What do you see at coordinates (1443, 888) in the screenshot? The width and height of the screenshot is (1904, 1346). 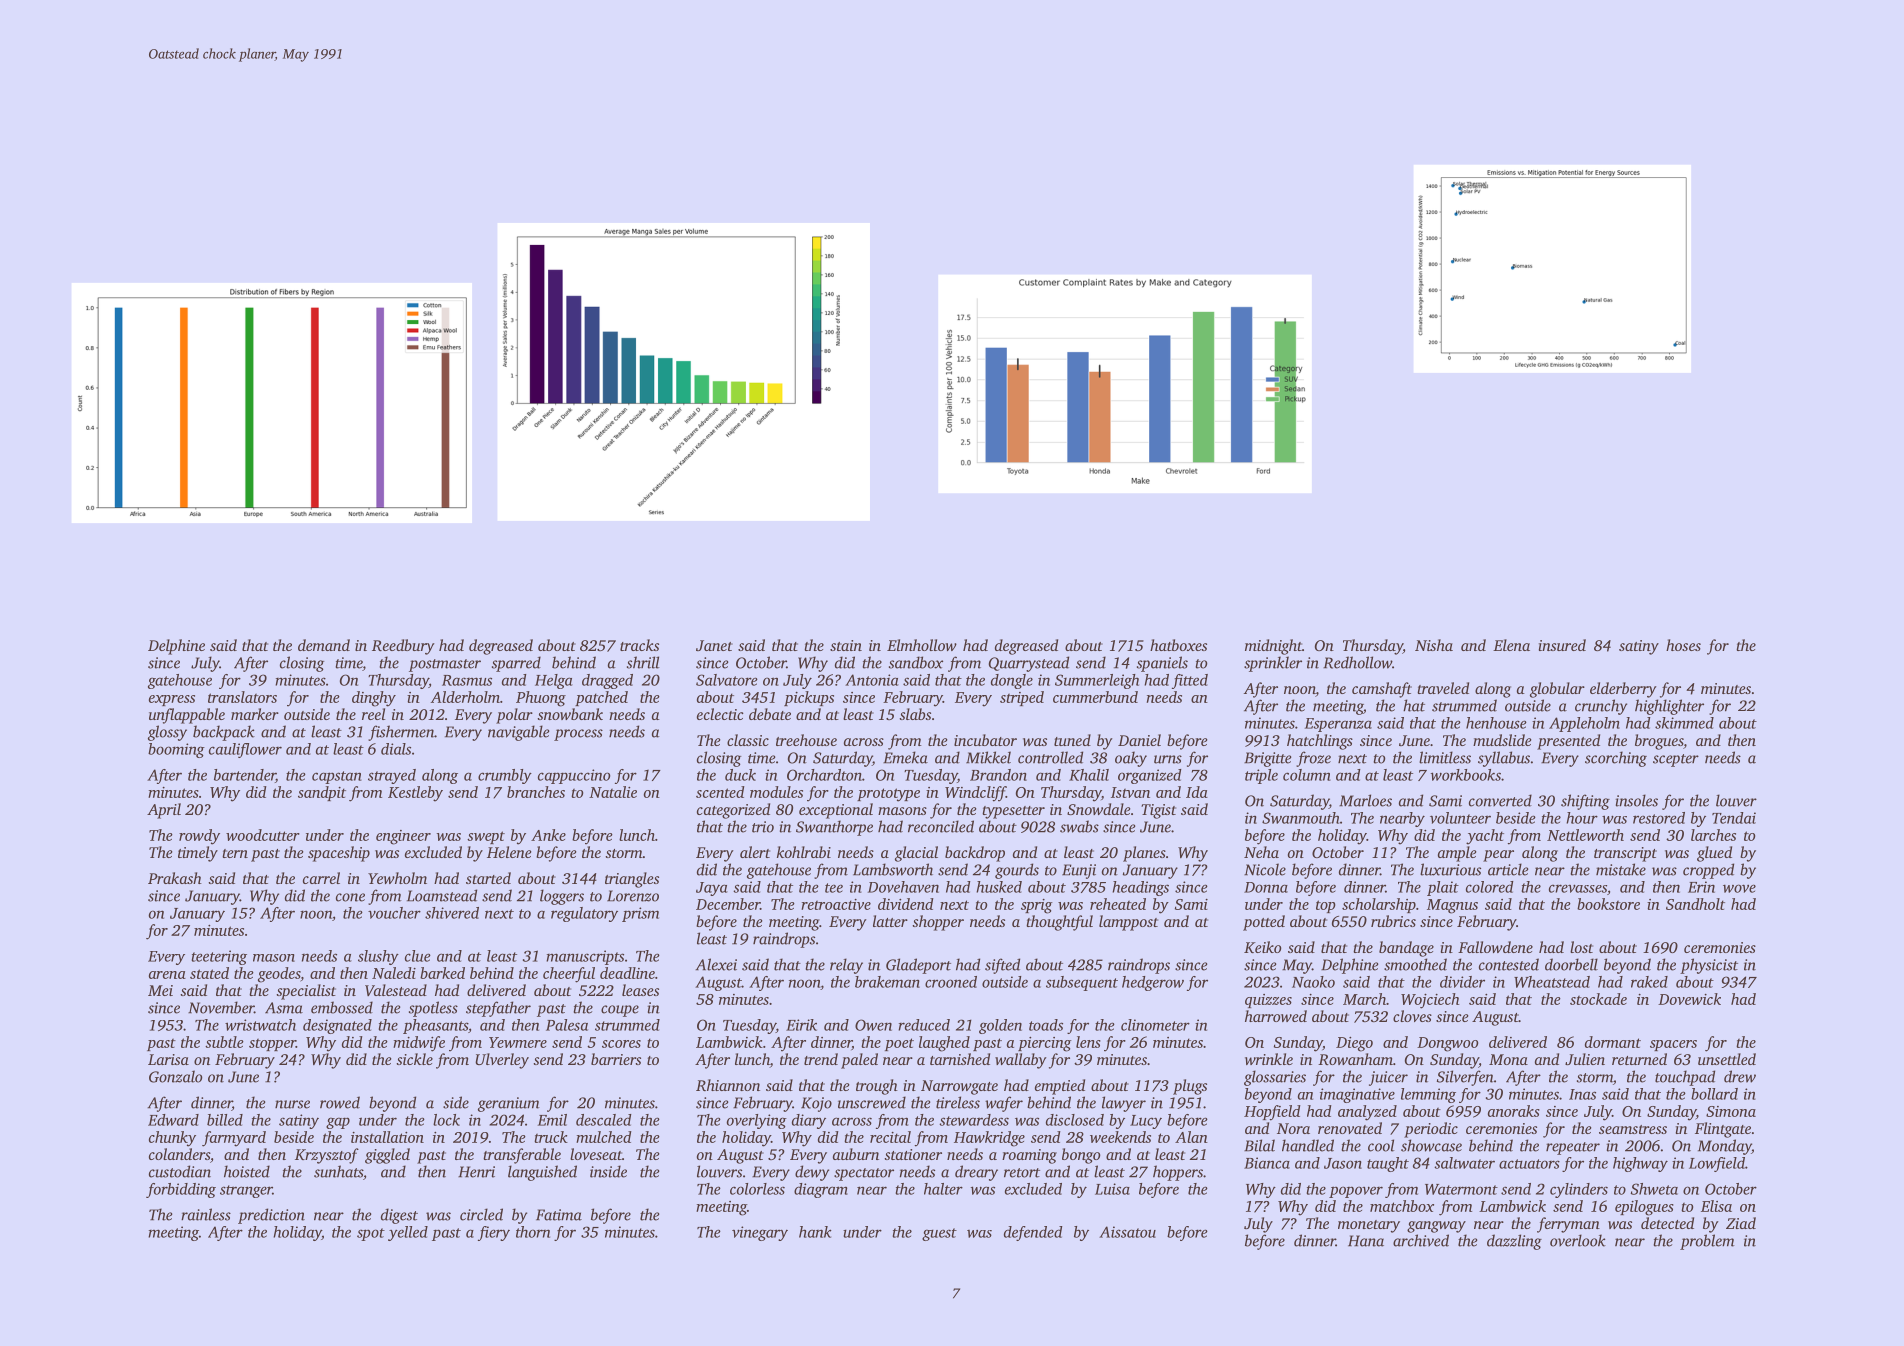 I see `plait` at bounding box center [1443, 888].
